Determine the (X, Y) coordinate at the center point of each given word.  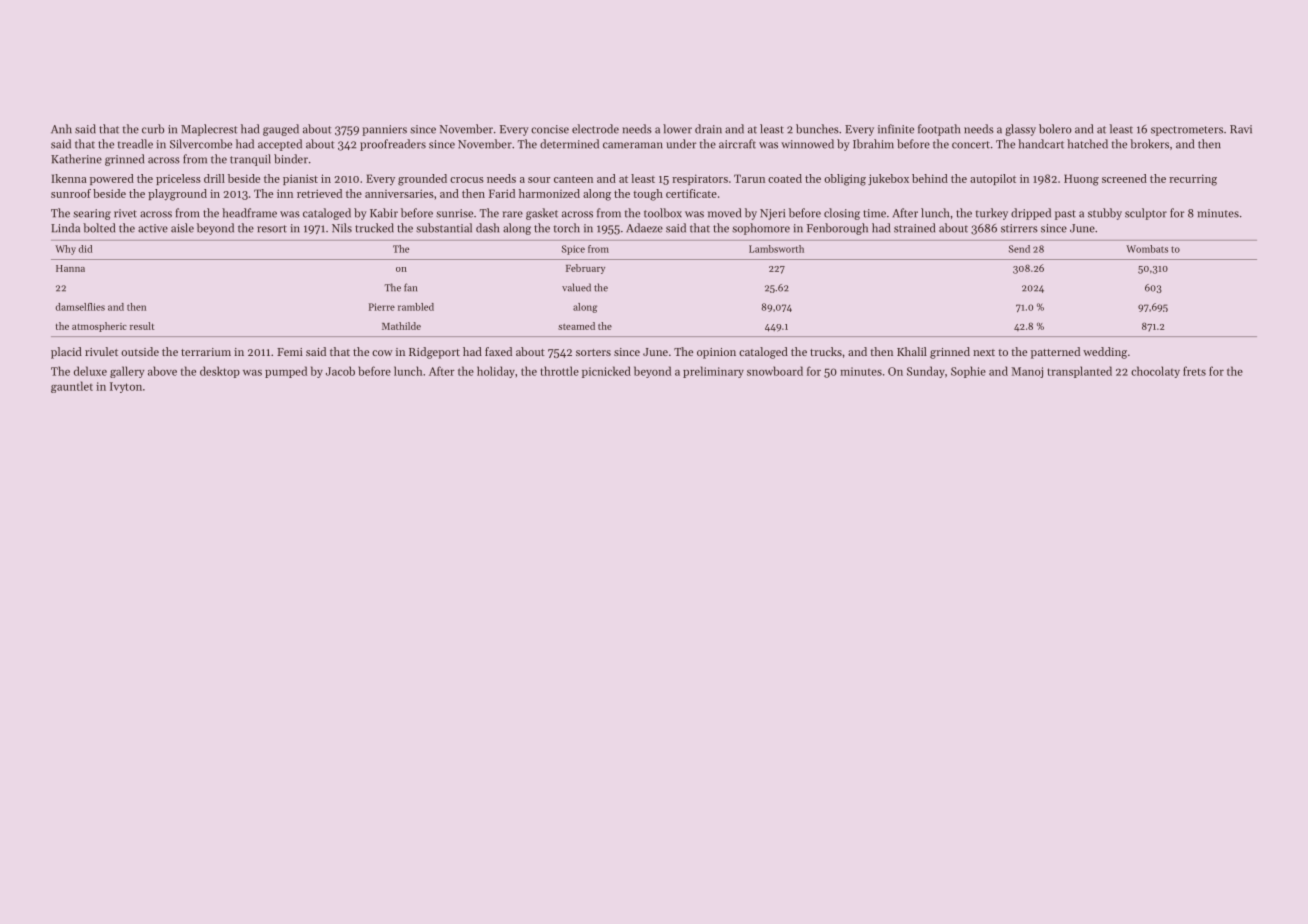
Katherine (76, 159)
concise (550, 129)
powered (112, 179)
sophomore (761, 229)
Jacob (340, 371)
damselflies (80, 307)
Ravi (1241, 129)
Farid (502, 193)
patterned (1055, 353)
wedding (1105, 353)
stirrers (1019, 228)
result (142, 326)
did (85, 249)
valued (576, 287)
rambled (416, 307)
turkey (992, 214)
